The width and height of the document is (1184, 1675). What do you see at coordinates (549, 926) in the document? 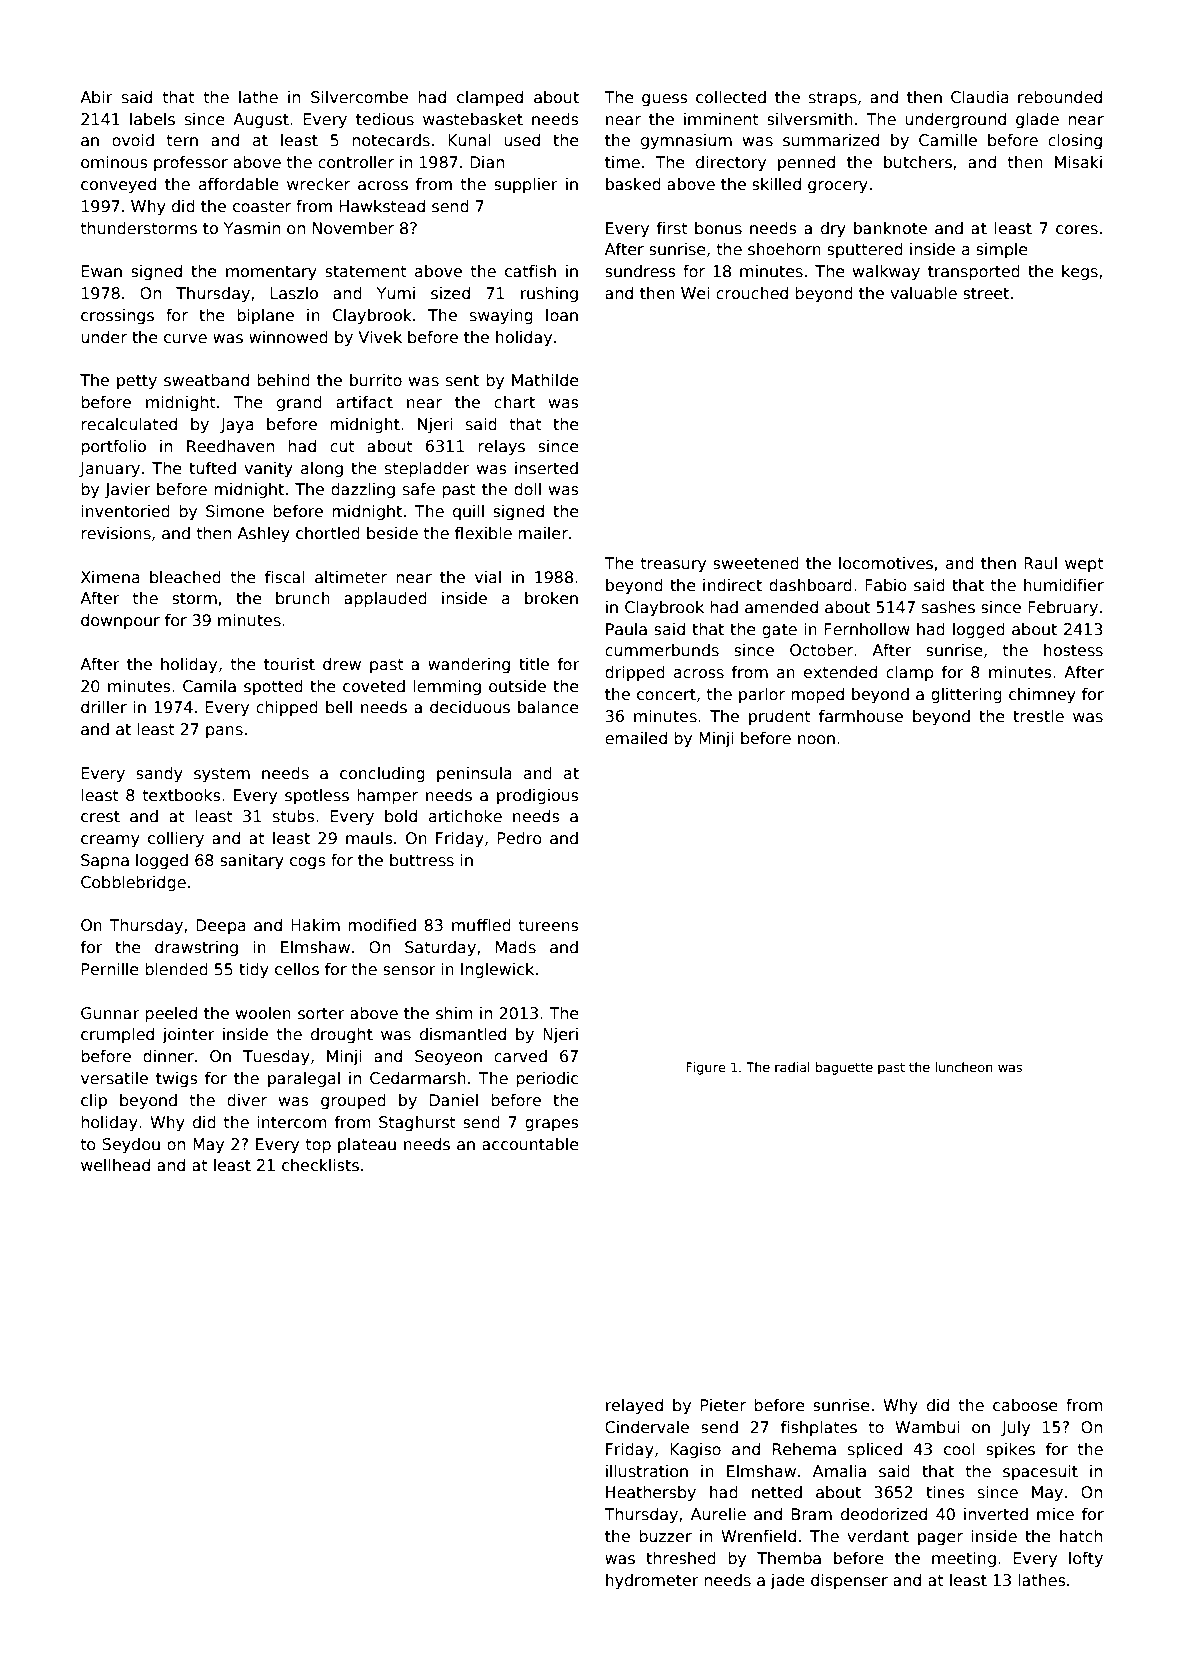
I see `tureens` at bounding box center [549, 926].
